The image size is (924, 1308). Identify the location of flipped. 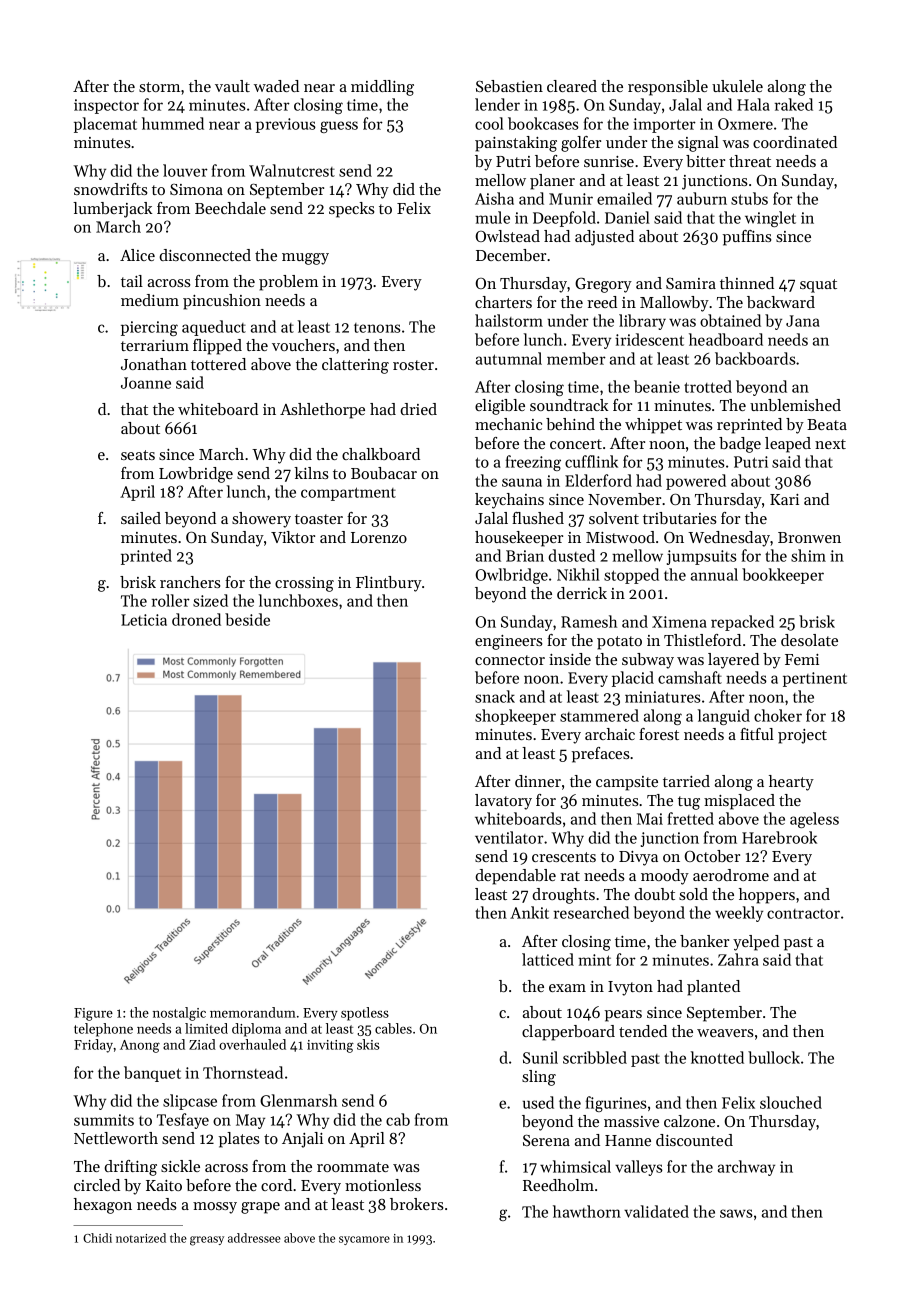
(217, 347).
